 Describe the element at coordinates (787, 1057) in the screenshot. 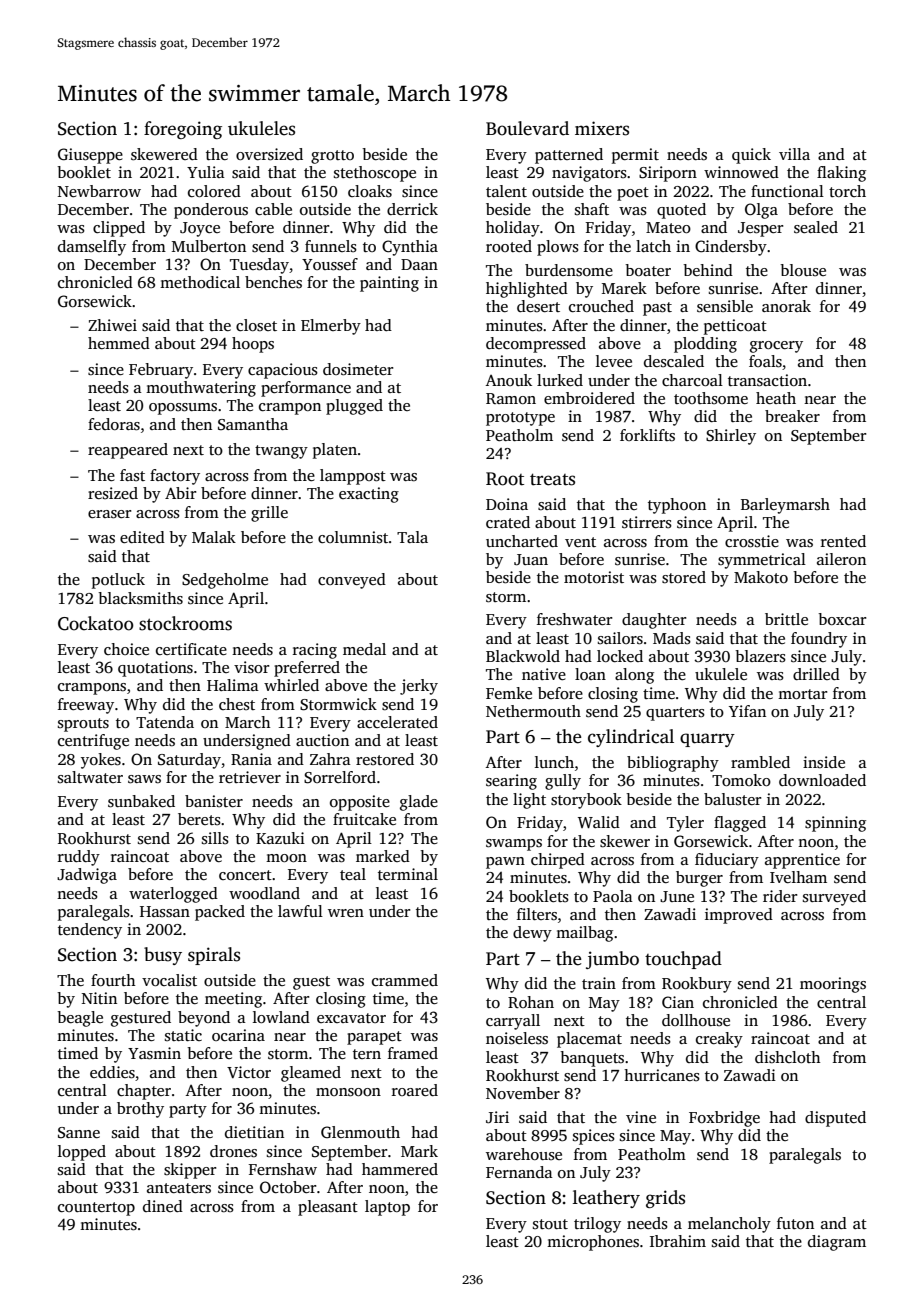

I see `dishcloth` at that location.
